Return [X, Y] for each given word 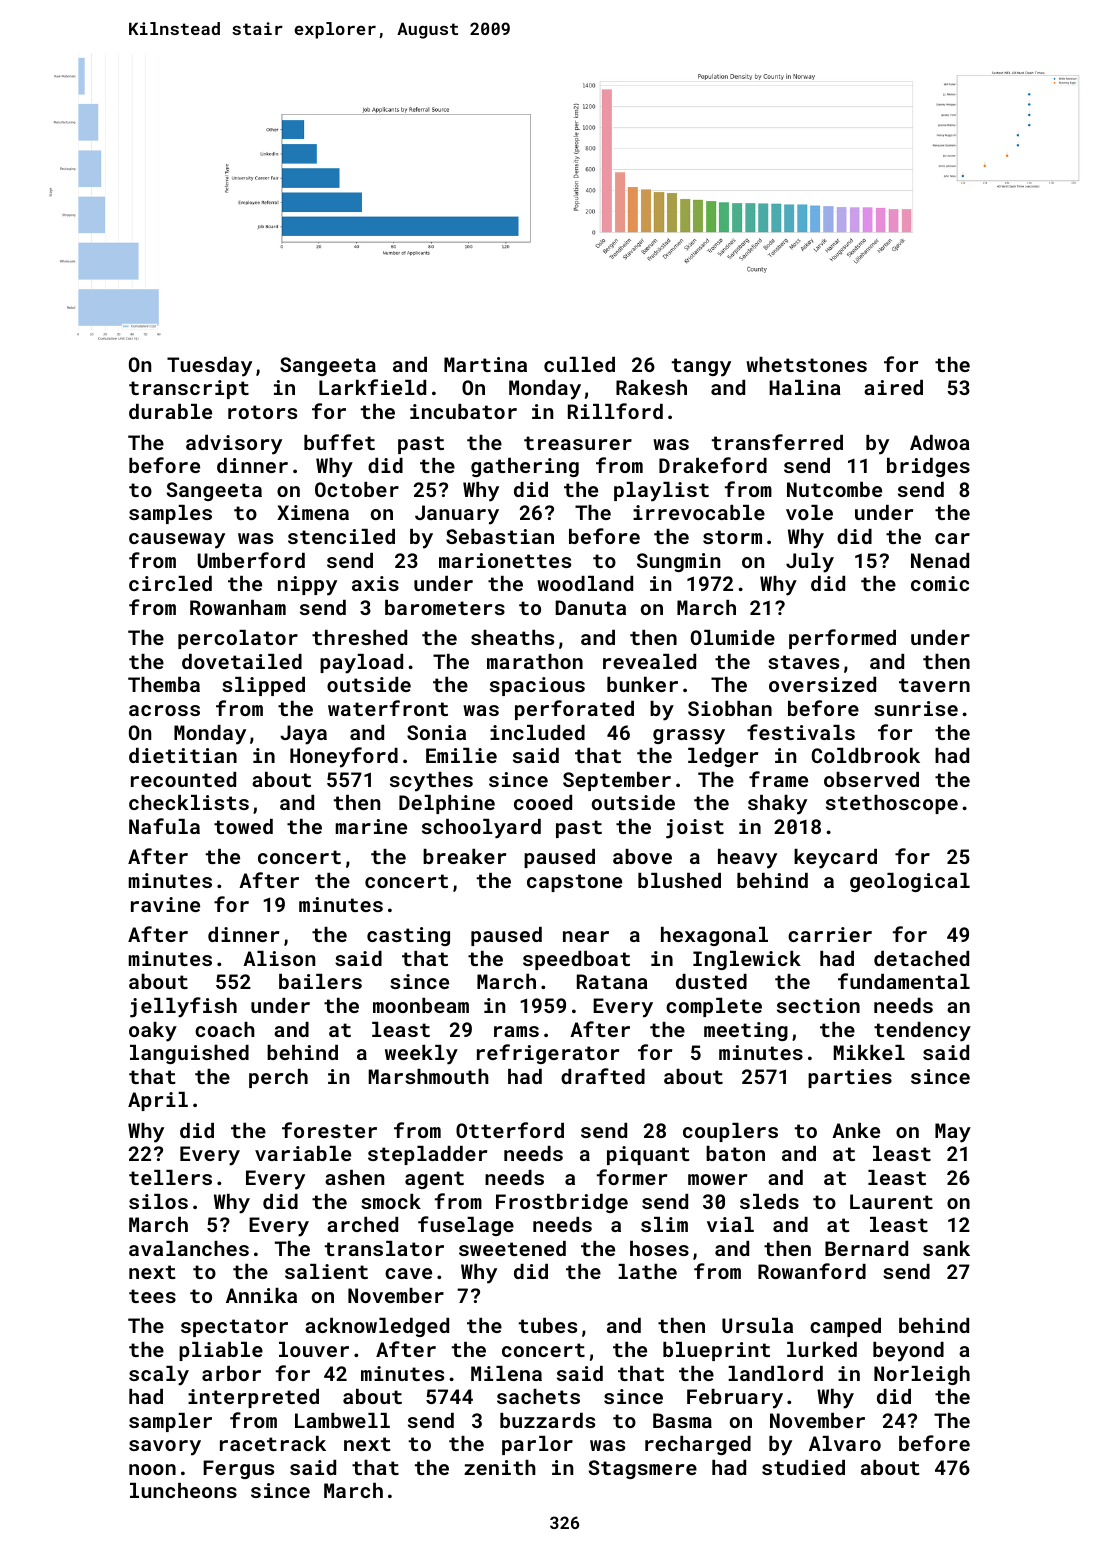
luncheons [183, 1490]
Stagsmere [643, 1469]
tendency [922, 1032]
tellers [170, 1177]
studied [803, 1467]
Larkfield [372, 387]
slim [664, 1224]
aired [893, 387]
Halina [805, 387]
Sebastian [500, 536]
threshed [359, 637]
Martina [485, 364]
